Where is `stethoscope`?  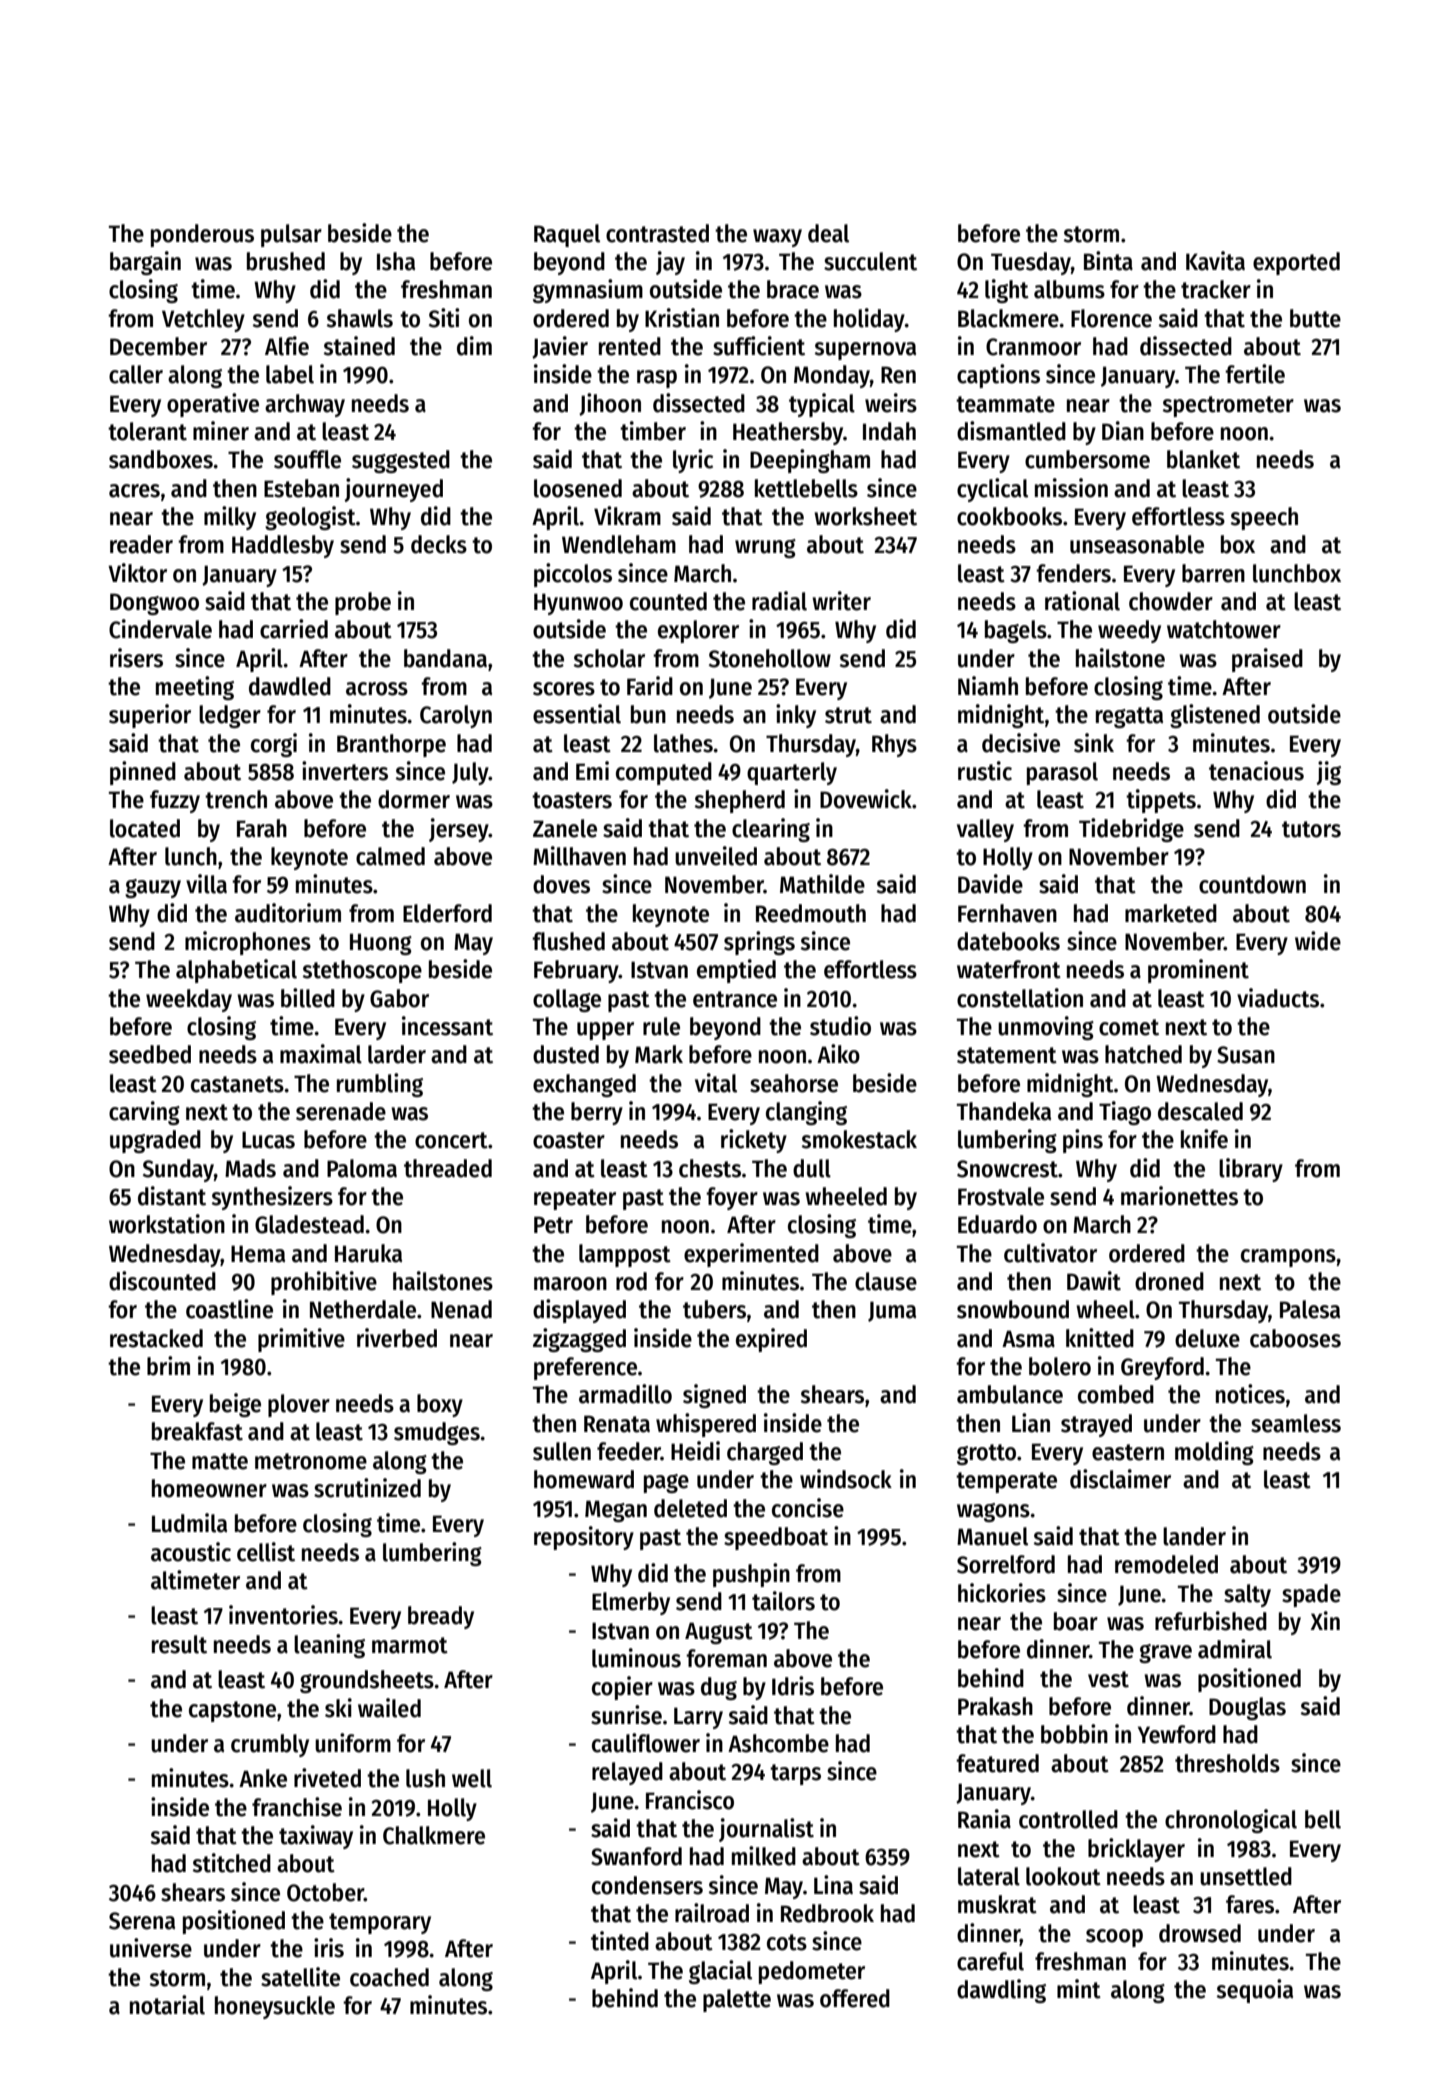 stethoscope is located at coordinates (362, 971).
